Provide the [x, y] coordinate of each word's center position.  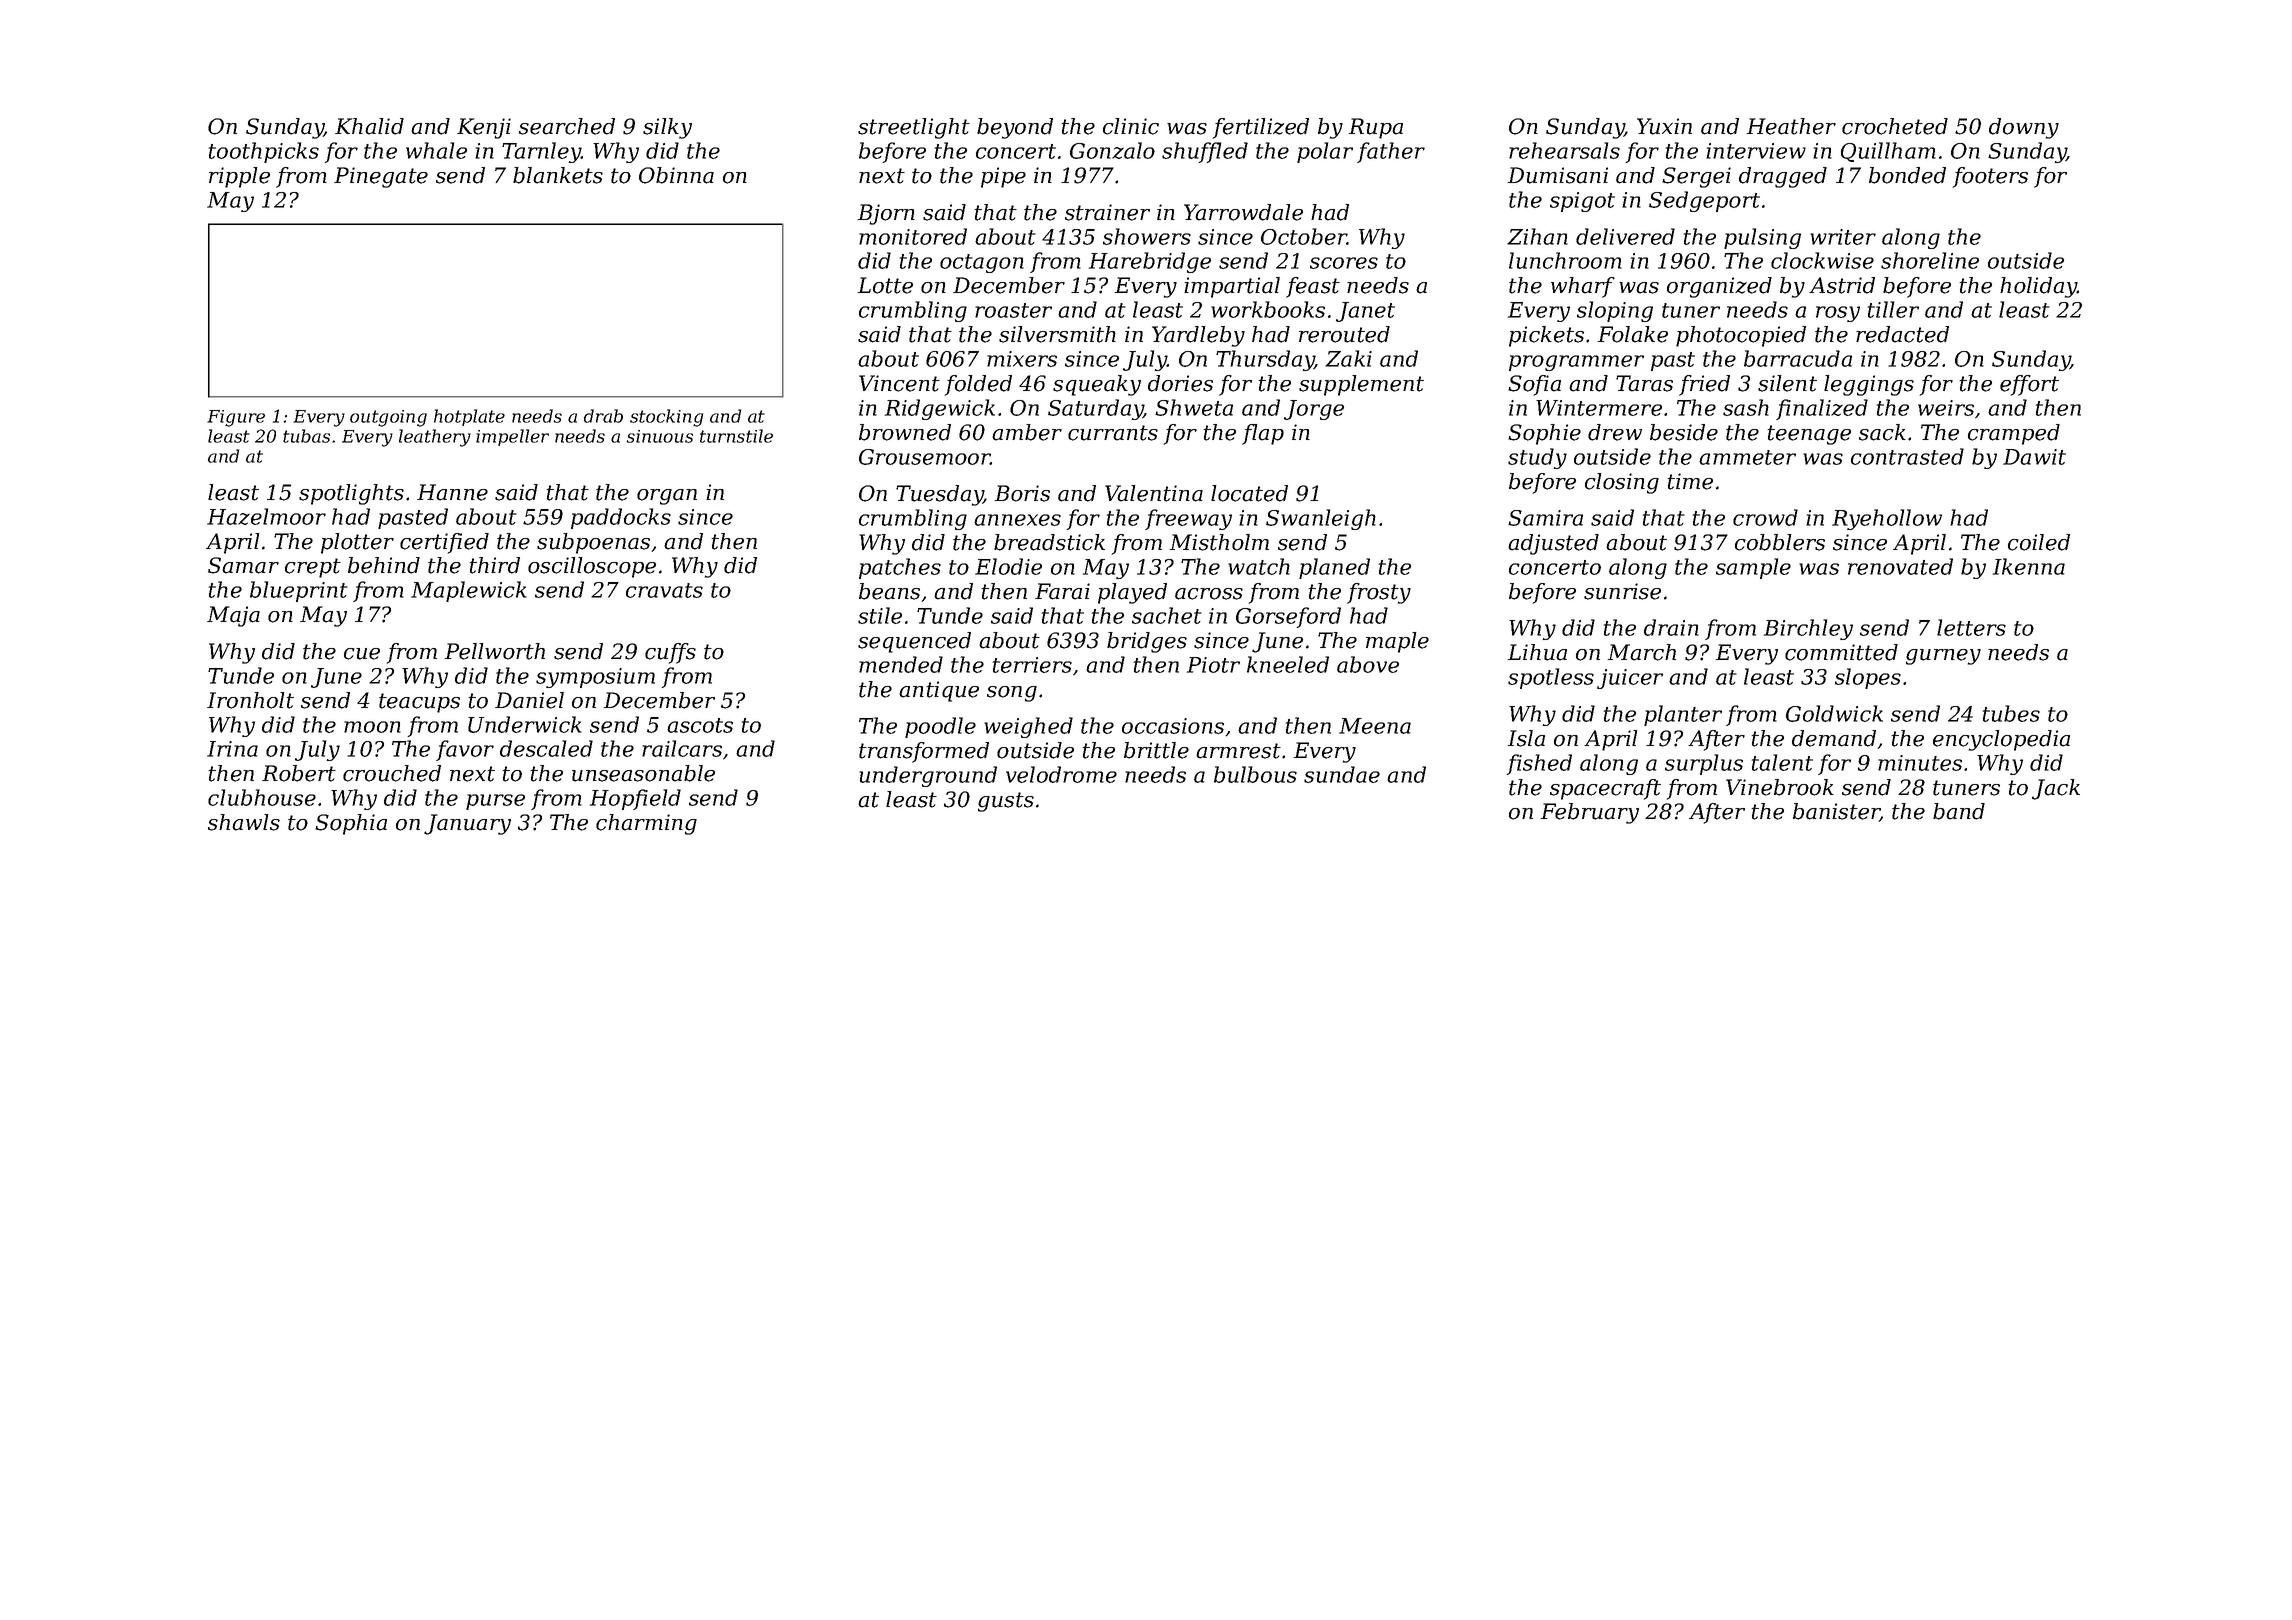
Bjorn [886, 214]
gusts [1006, 802]
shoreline [1930, 260]
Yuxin [1664, 126]
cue [362, 654]
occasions [1173, 726]
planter [1683, 715]
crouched [392, 773]
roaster [1013, 310]
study [1537, 458]
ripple [239, 177]
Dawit [2034, 457]
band [1959, 811]
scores [1344, 263]
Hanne [452, 492]
